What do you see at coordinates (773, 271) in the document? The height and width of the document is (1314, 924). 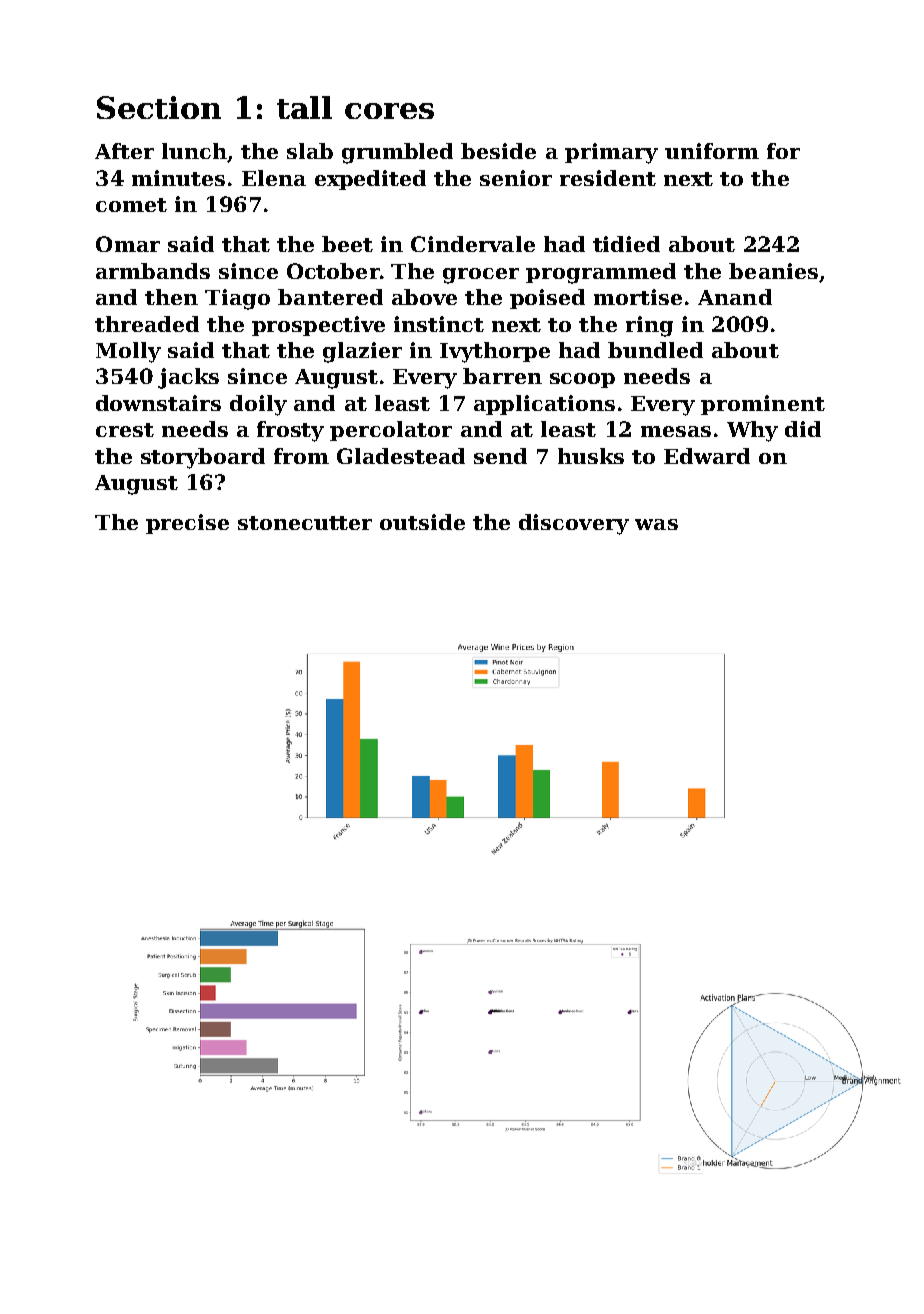 I see `beanies` at bounding box center [773, 271].
